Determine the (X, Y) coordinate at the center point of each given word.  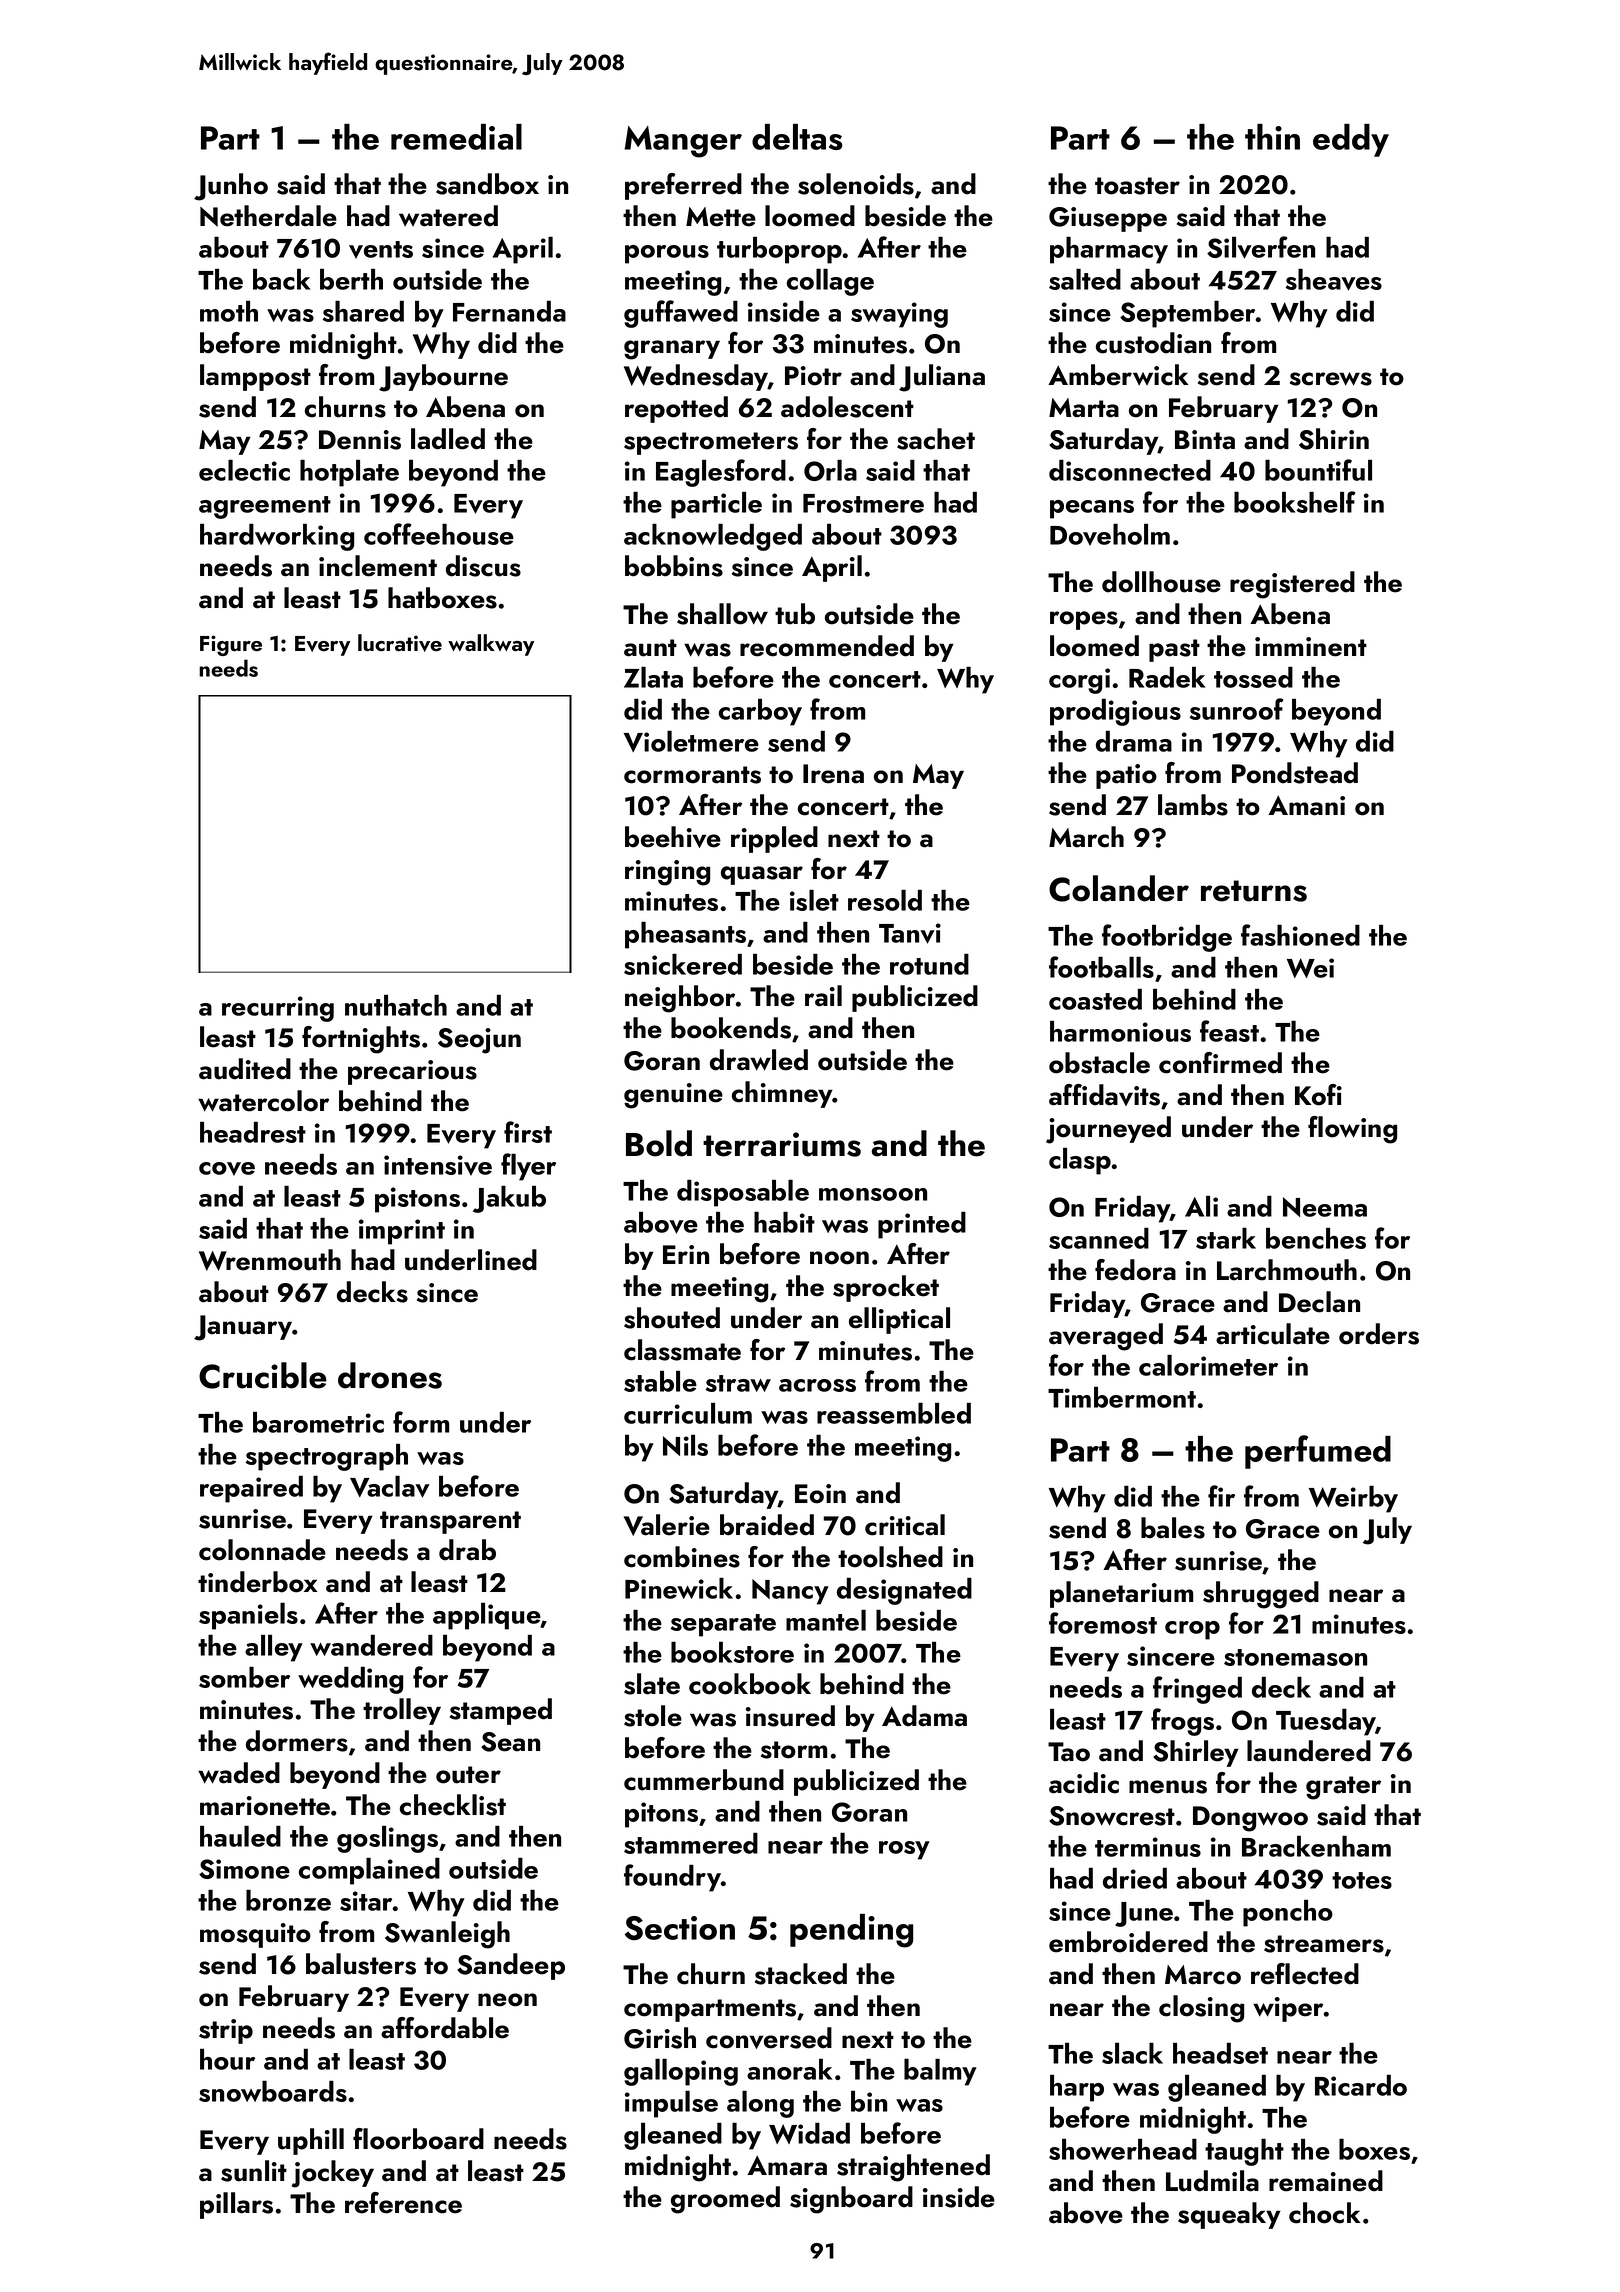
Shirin (1334, 439)
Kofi (1318, 1095)
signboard (851, 2200)
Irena (833, 774)
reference (403, 2203)
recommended (827, 646)
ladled (448, 439)
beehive (673, 837)
